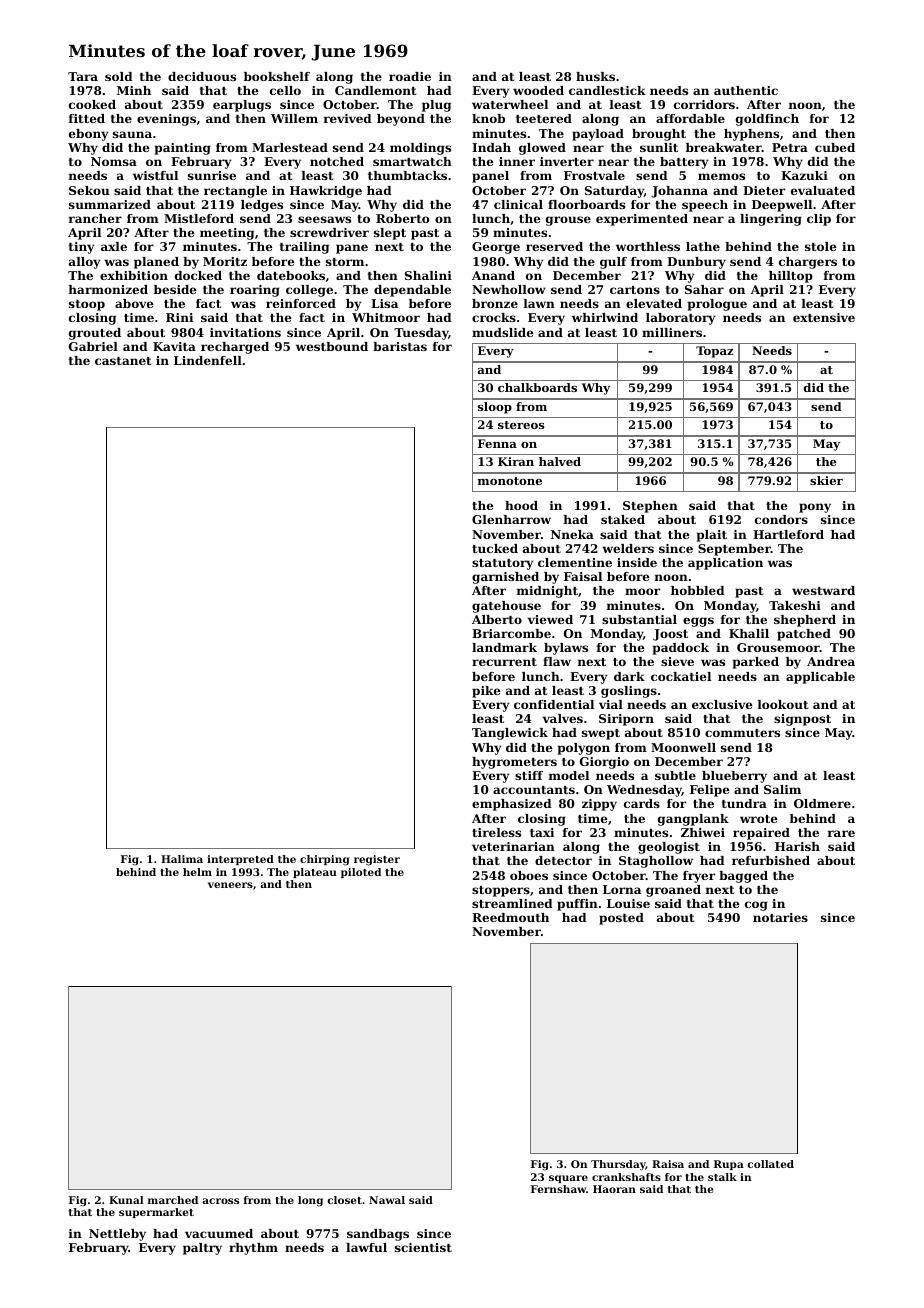 The height and width of the screenshot is (1308, 924). Describe the element at coordinates (614, 1189) in the screenshot. I see `Haoran` at that location.
